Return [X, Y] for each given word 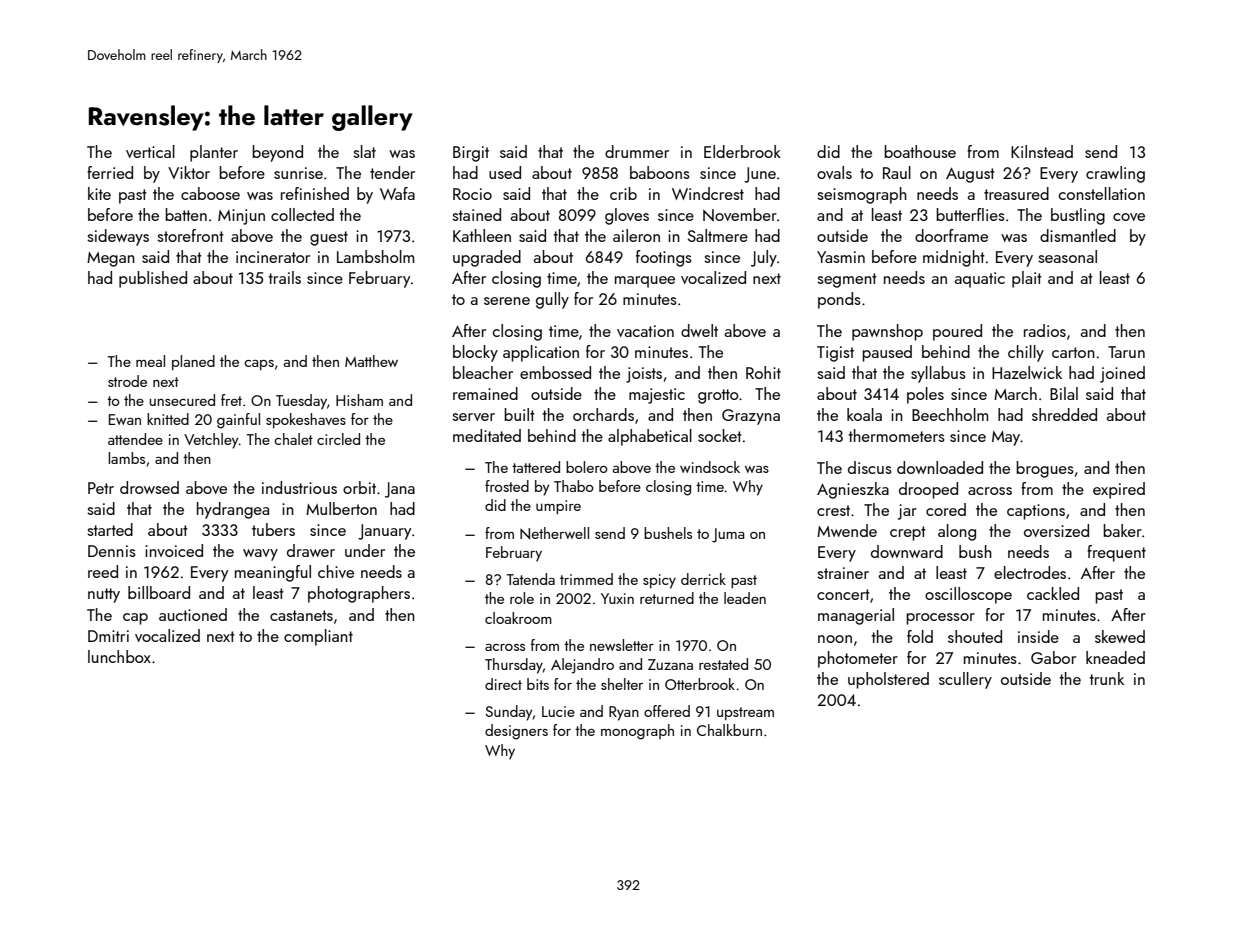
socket [720, 435]
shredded [1064, 414]
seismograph [862, 195]
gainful [238, 421]
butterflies [970, 214]
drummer [637, 151]
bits [538, 684]
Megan [111, 259]
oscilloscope [968, 595]
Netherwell [554, 533]
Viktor [189, 172]
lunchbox [119, 656]
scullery [965, 680]
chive [336, 571]
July [764, 258]
